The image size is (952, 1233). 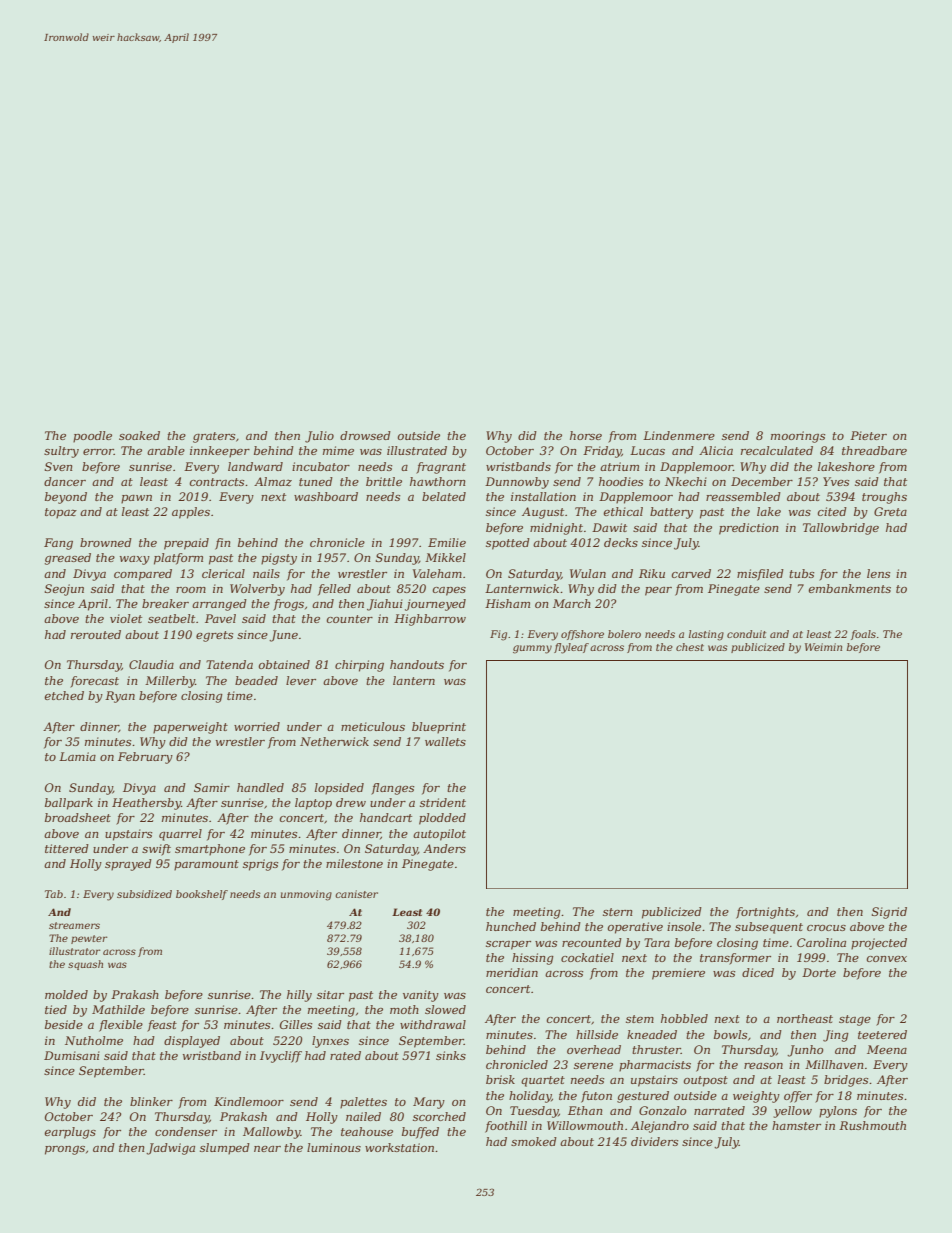 What do you see at coordinates (678, 974) in the screenshot?
I see `premiere` at bounding box center [678, 974].
